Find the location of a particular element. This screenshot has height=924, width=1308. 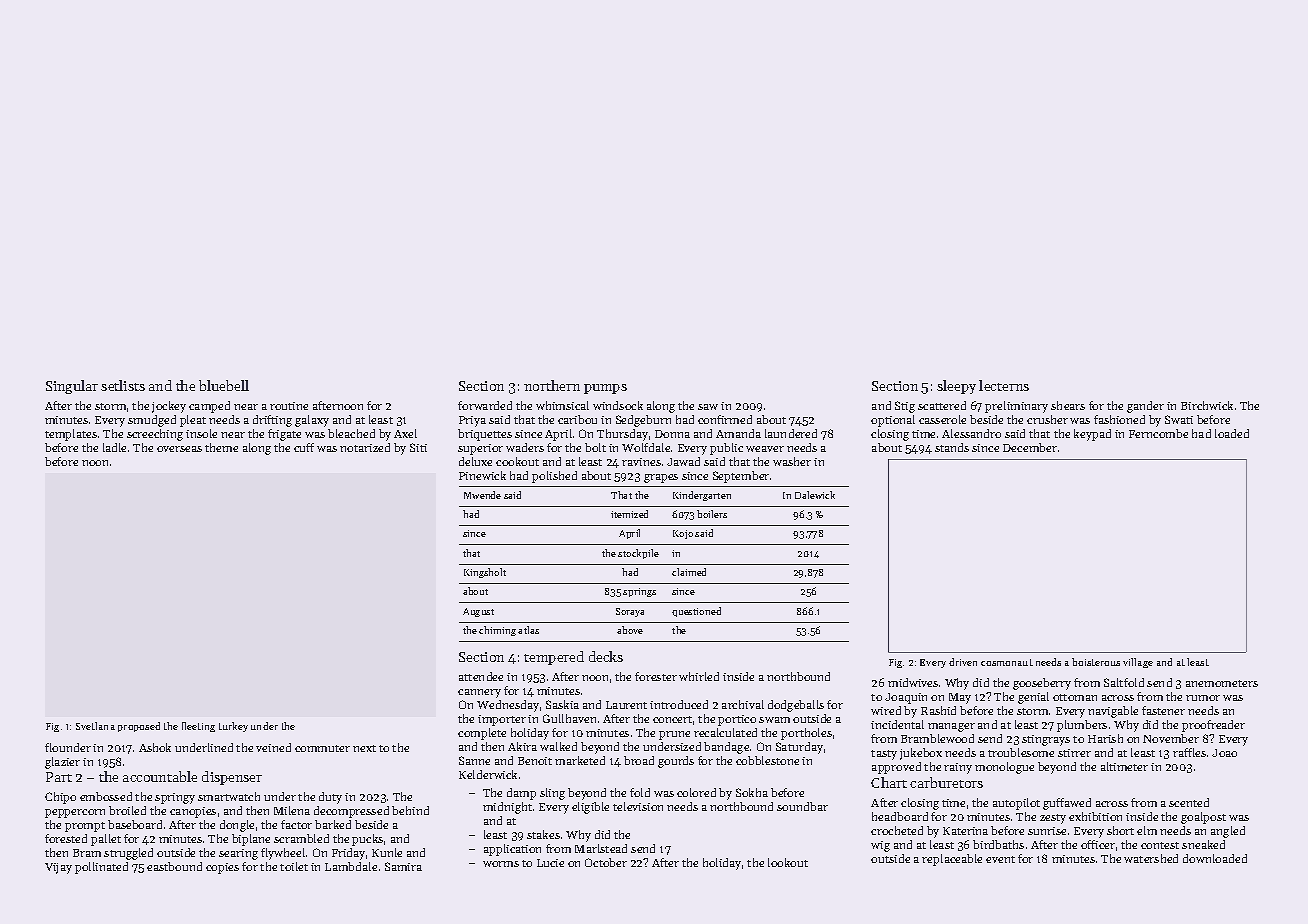

village is located at coordinates (1138, 663).
